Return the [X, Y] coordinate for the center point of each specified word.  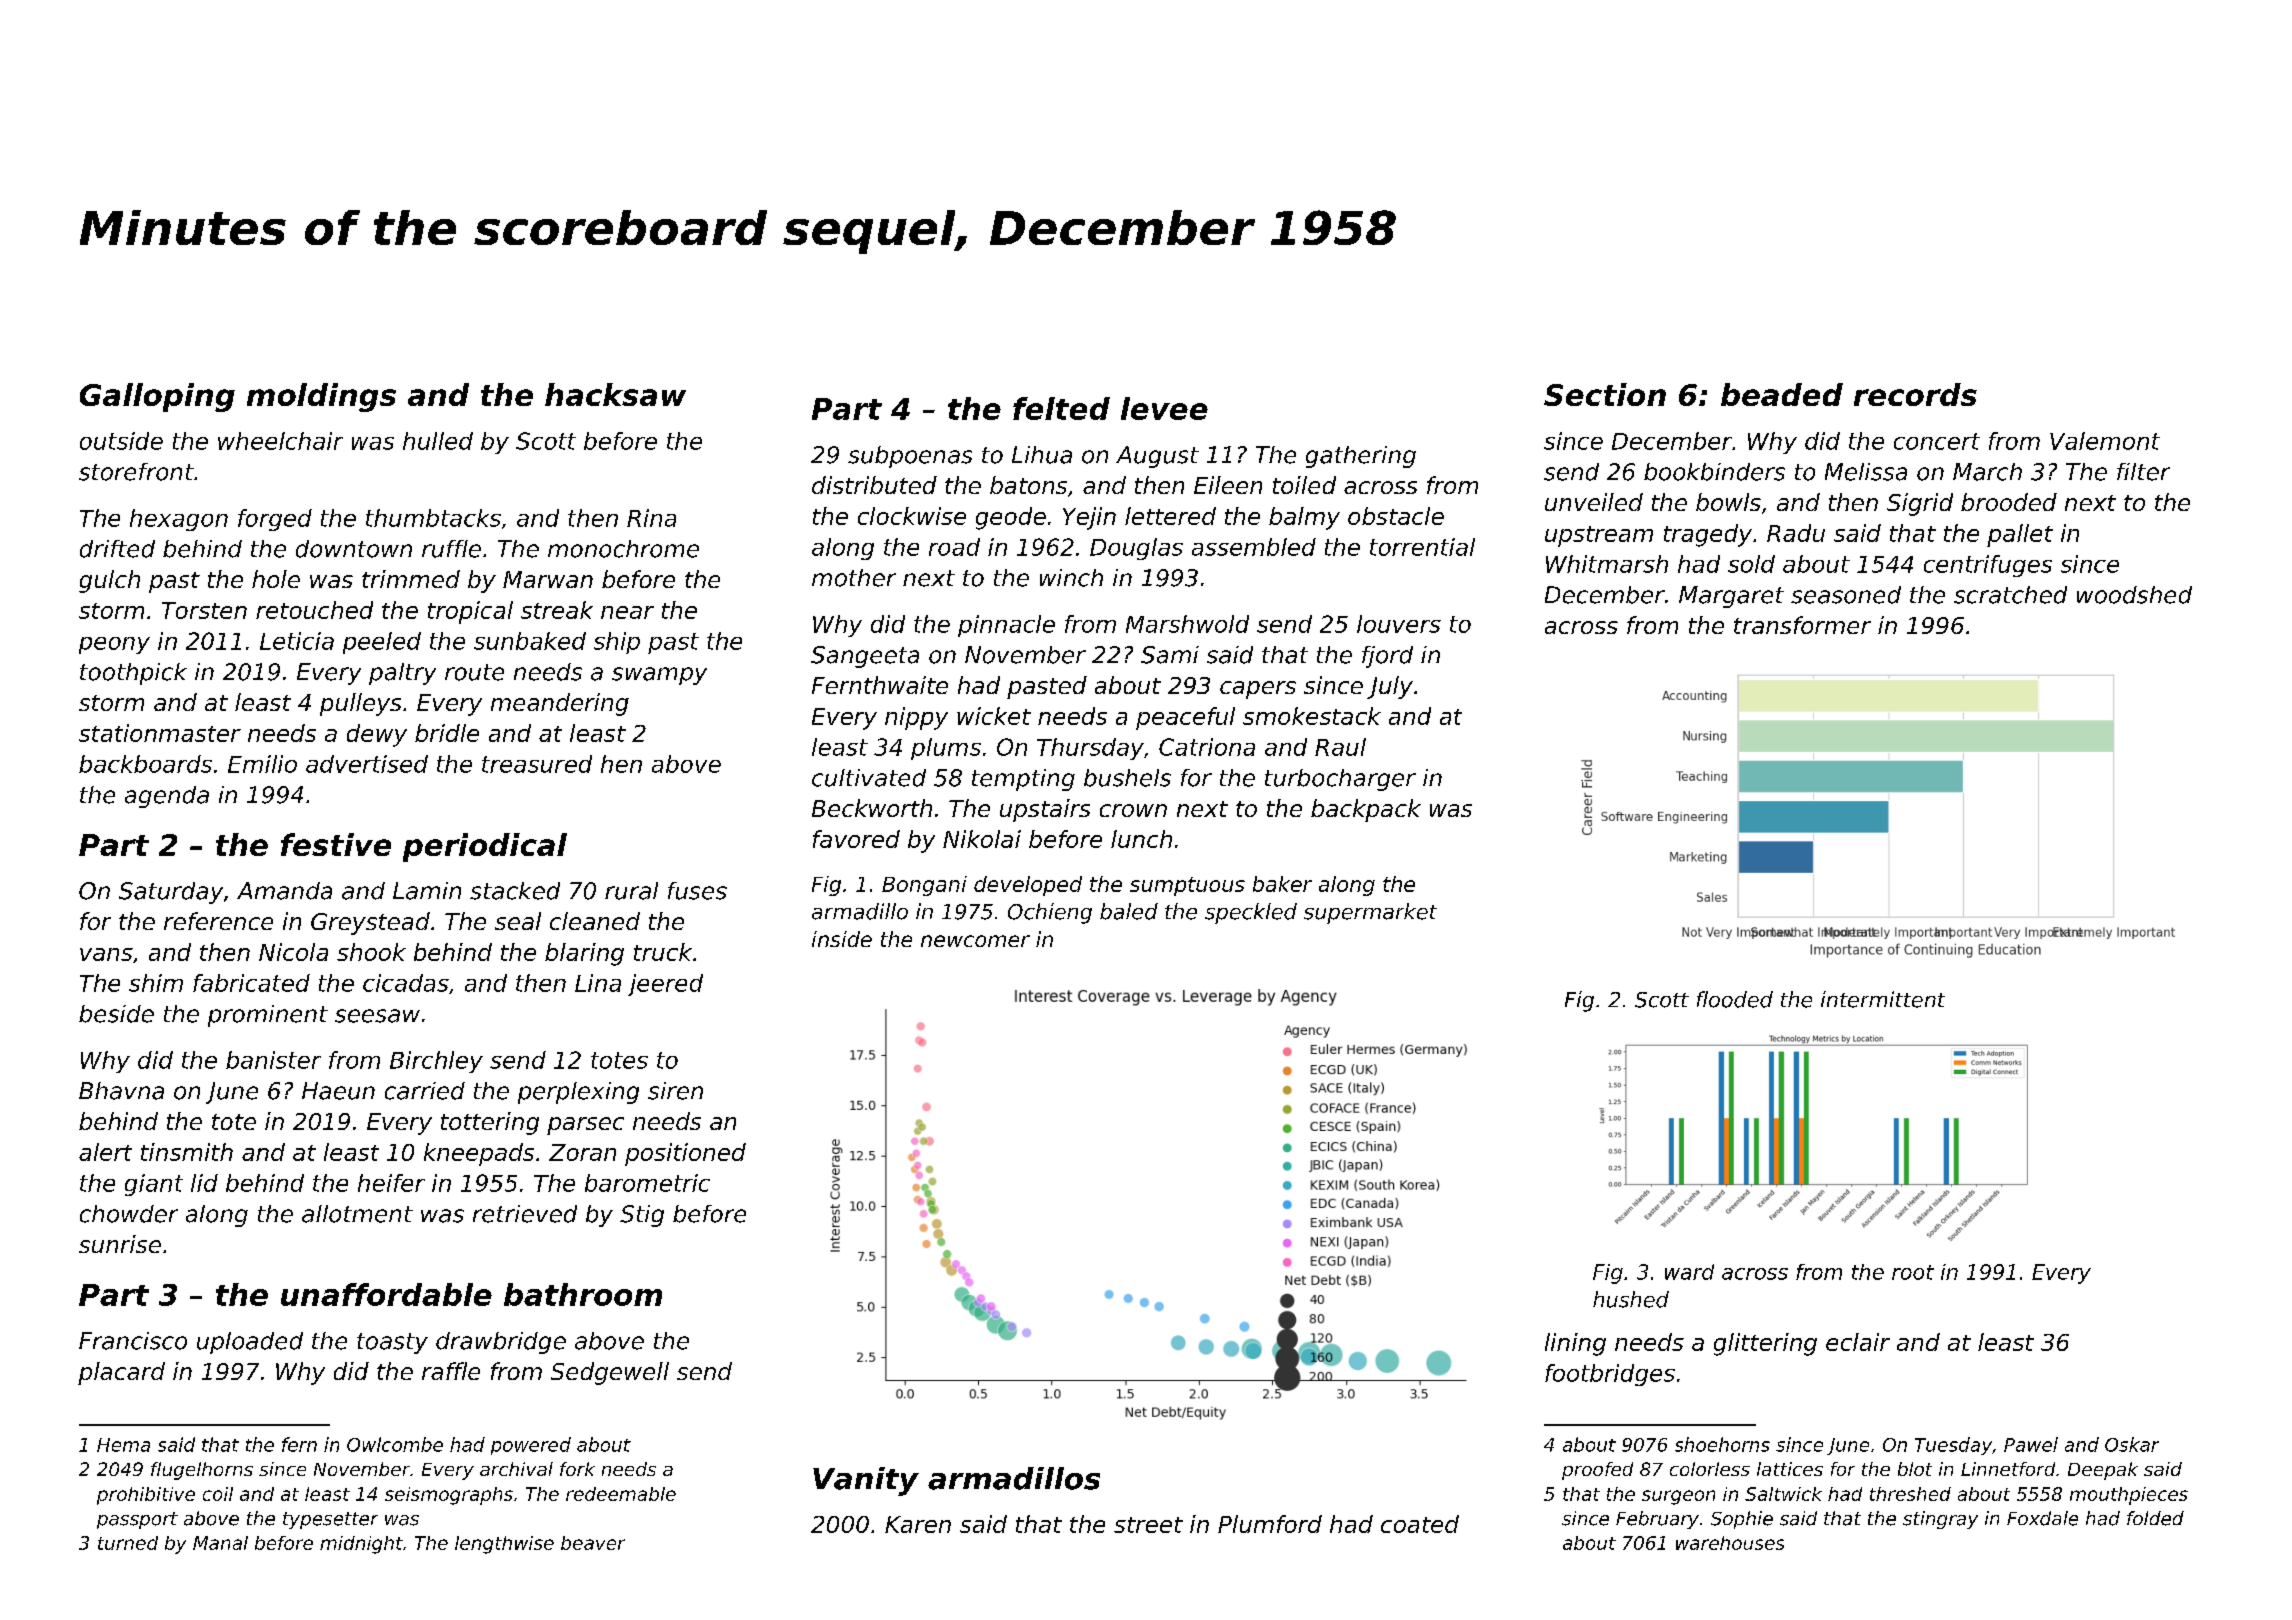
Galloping [157, 397]
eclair [1858, 1342]
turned [128, 1543]
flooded [1735, 999]
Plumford [1270, 1524]
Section [1605, 394]
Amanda [284, 891]
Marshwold [1187, 624]
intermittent [1883, 999]
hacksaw [615, 394]
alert [105, 1152]
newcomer [975, 941]
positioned [685, 1154]
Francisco [133, 1341]
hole [276, 579]
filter [2143, 472]
